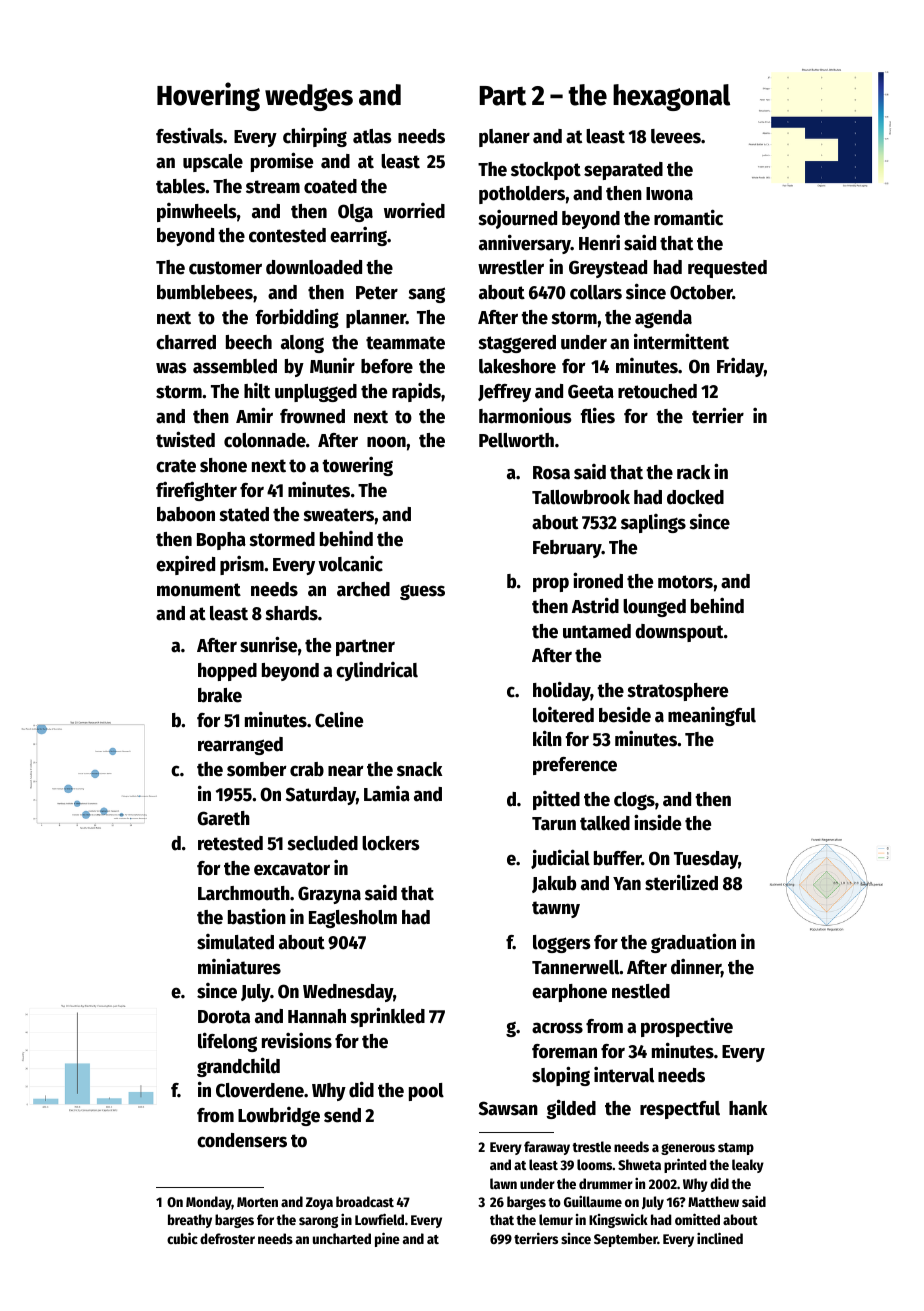 This document has height=1311, width=924. What do you see at coordinates (551, 584) in the document?
I see `prop` at bounding box center [551, 584].
